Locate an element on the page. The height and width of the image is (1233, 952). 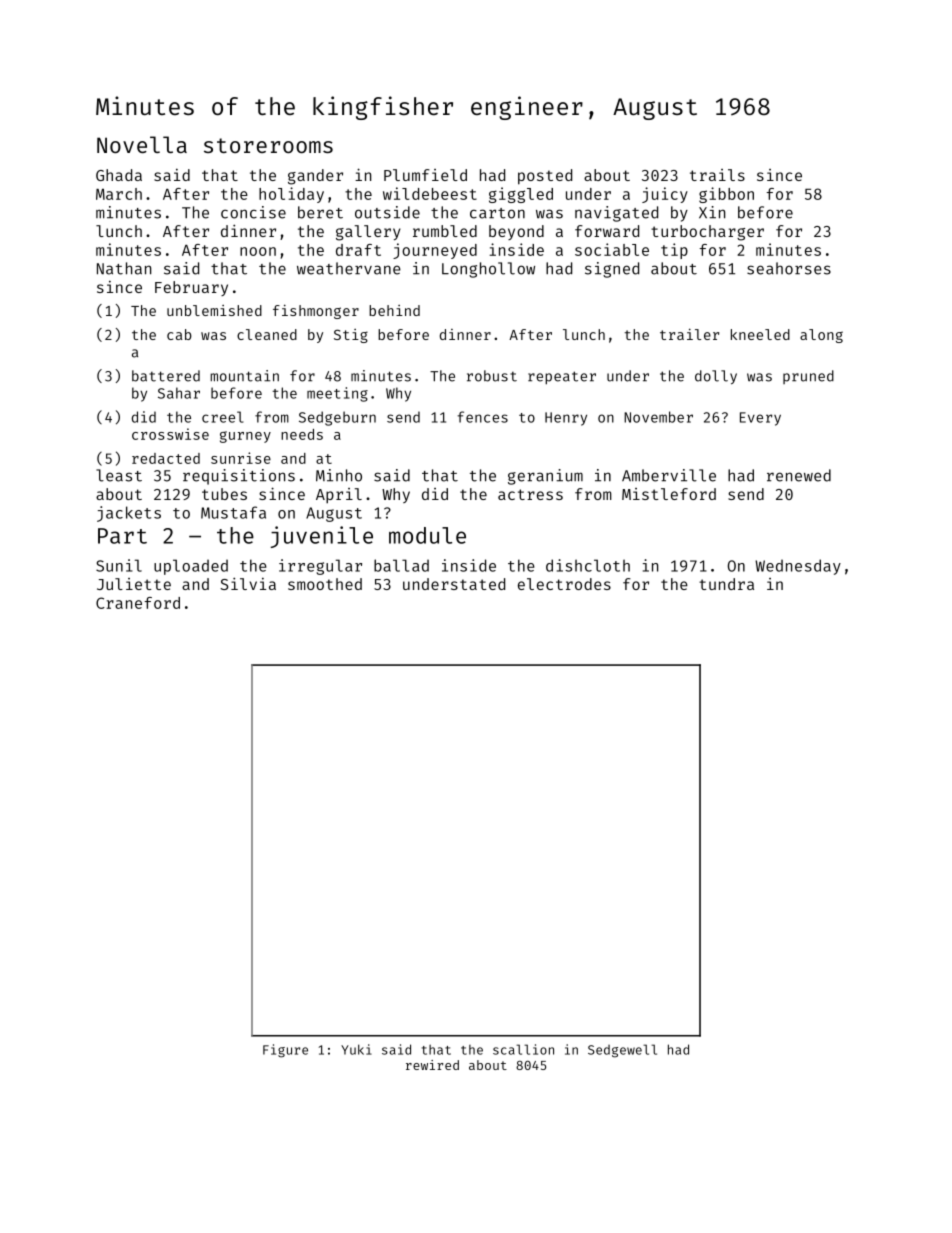
trails is located at coordinates (717, 175).
